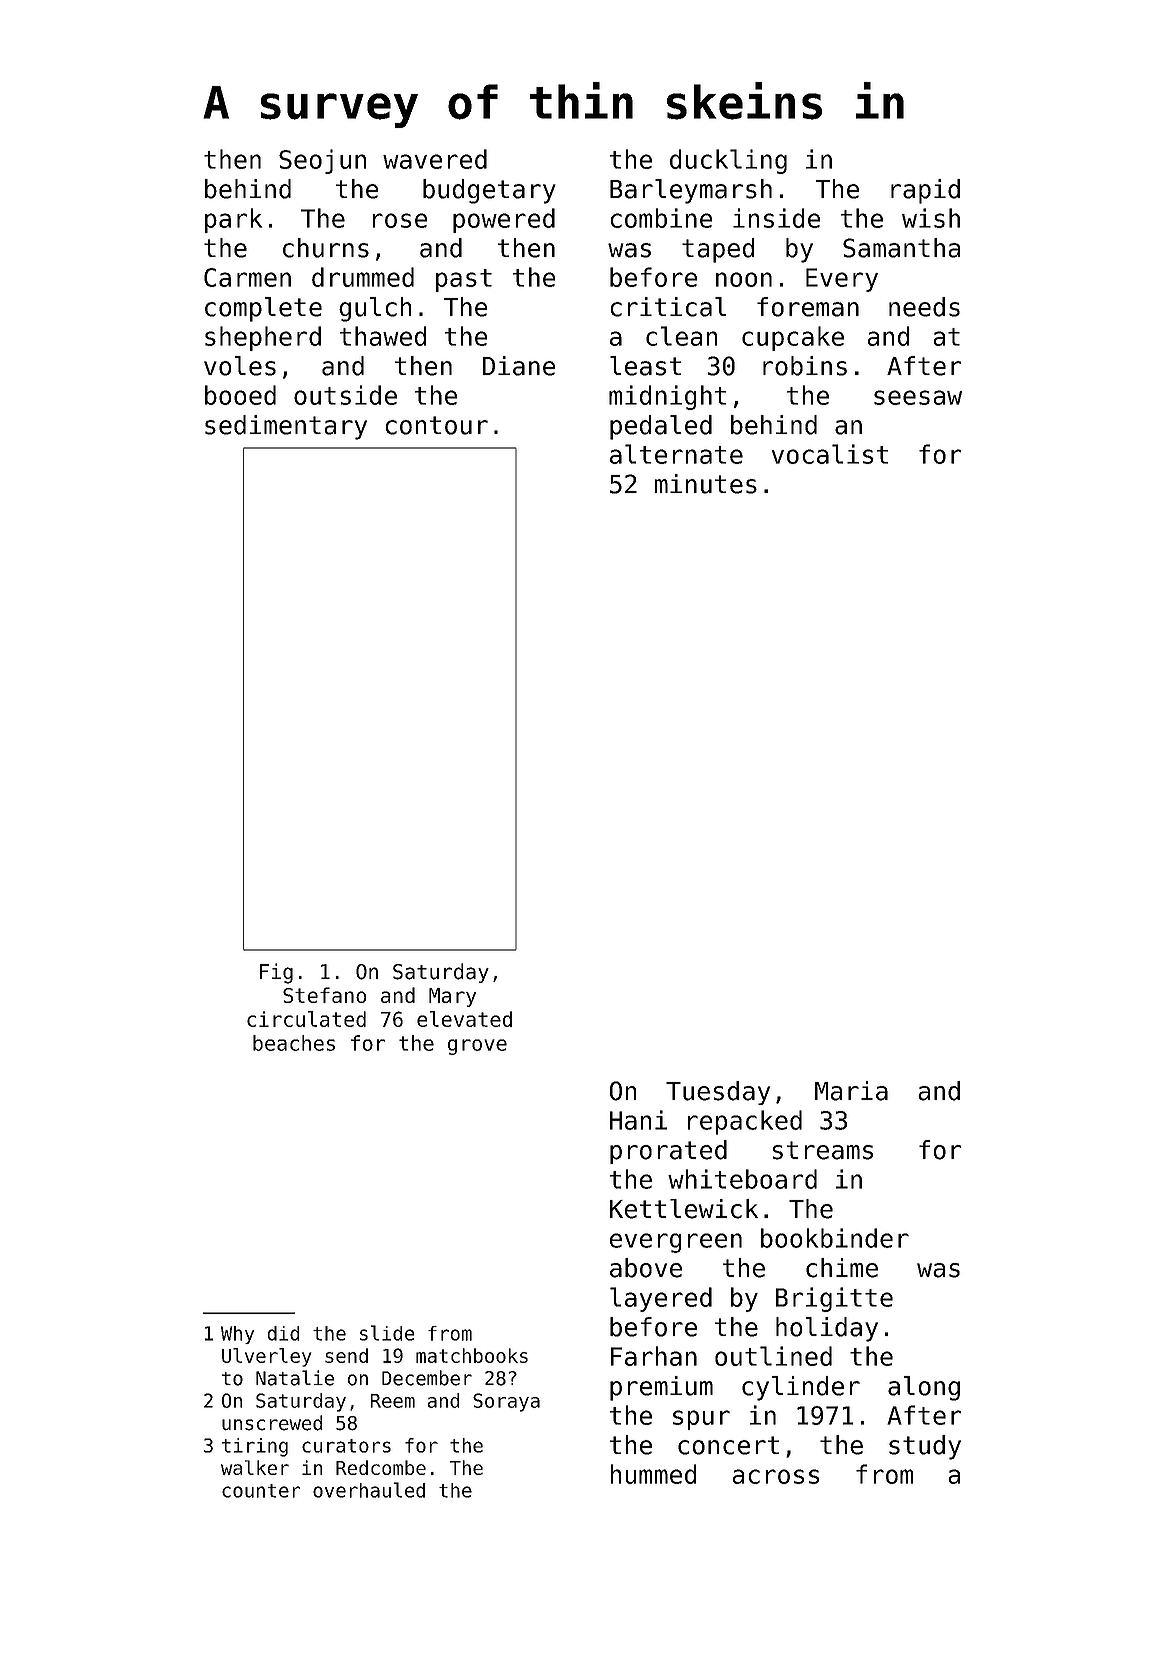  I want to click on circulated, so click(306, 1019).
